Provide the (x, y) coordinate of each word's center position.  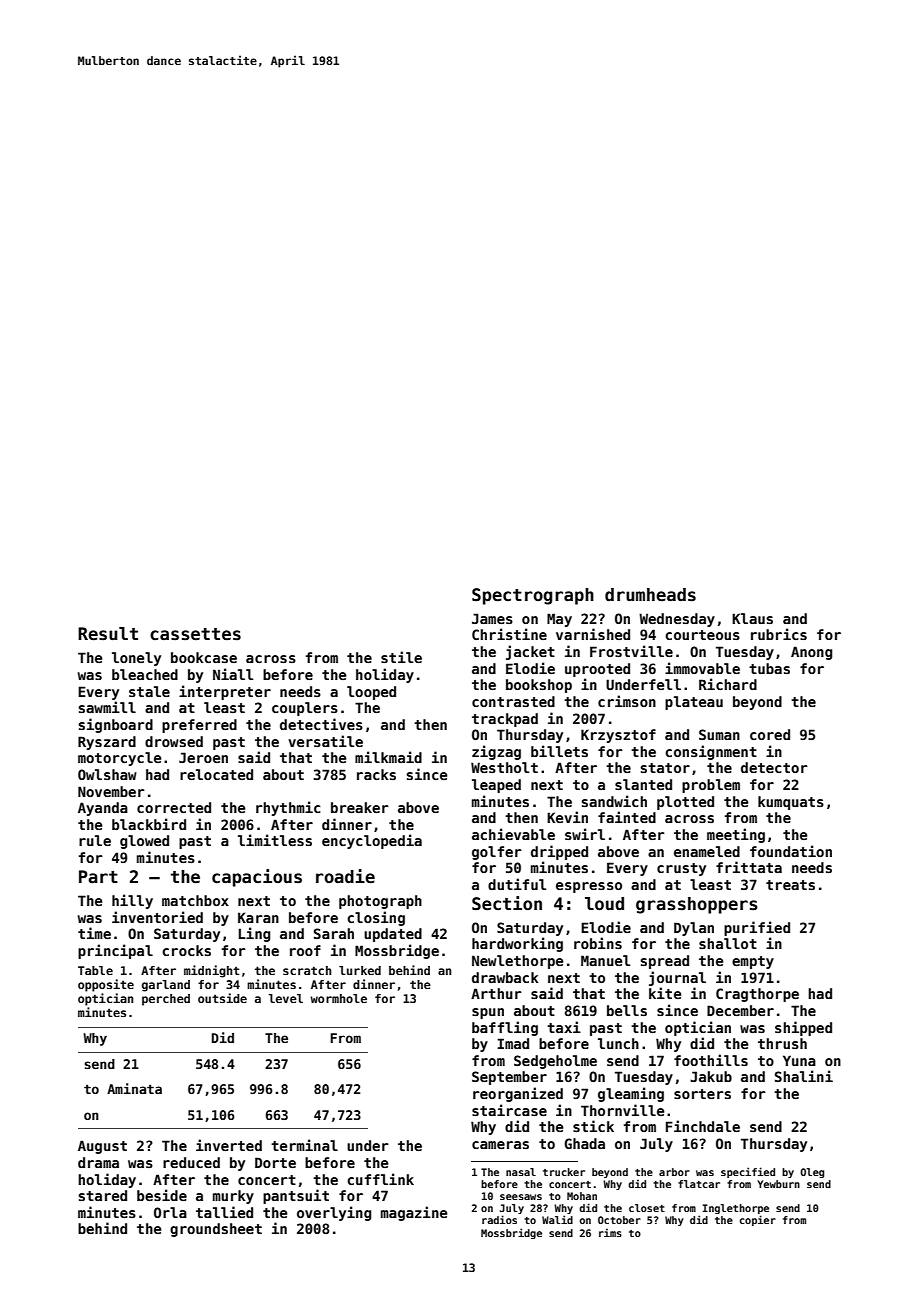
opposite (106, 985)
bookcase (204, 657)
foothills (711, 1060)
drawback (505, 977)
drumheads (650, 595)
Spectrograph (533, 596)
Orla (170, 1212)
